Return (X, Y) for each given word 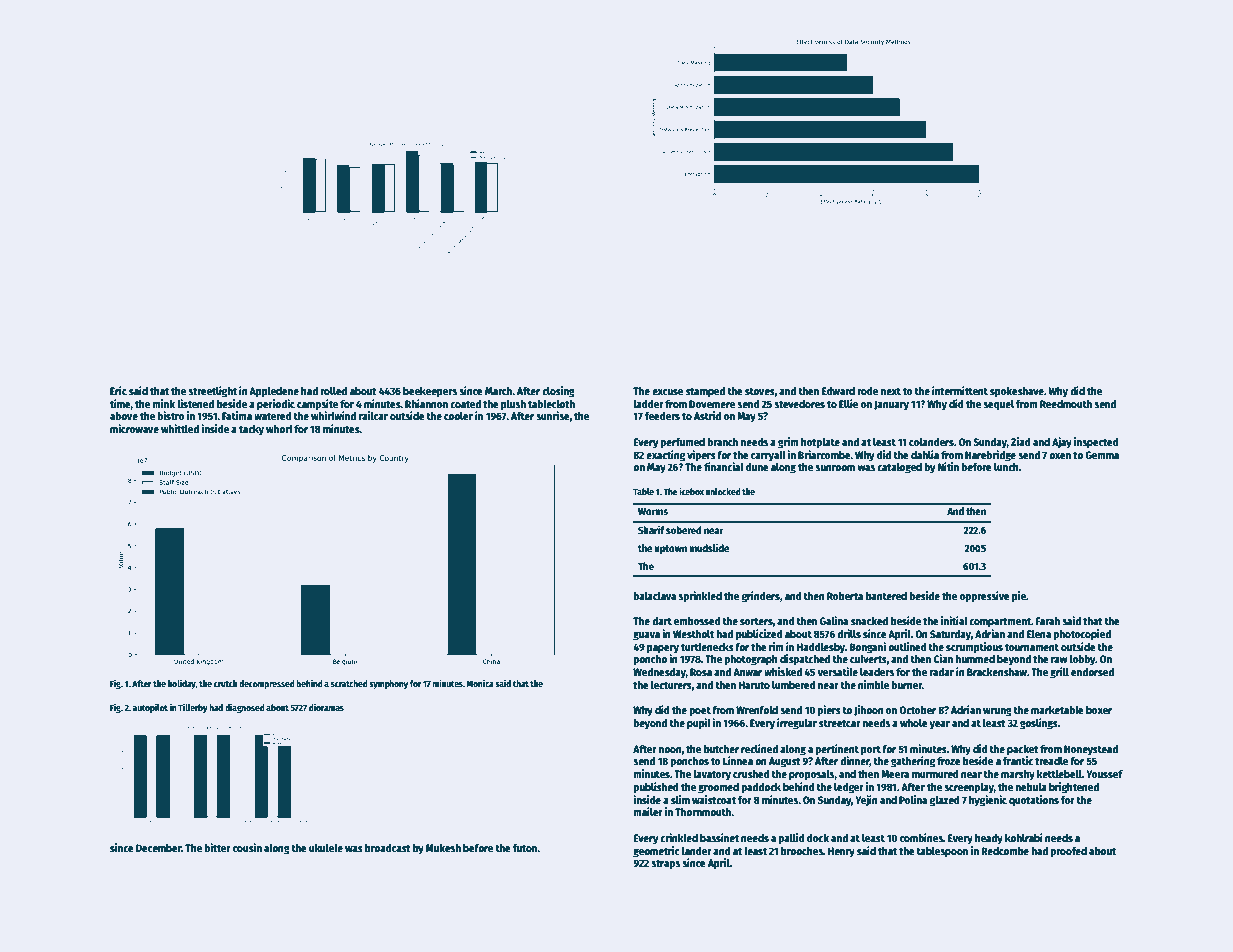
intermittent (960, 390)
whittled (180, 428)
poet (700, 712)
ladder (648, 404)
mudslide (709, 547)
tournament (1032, 647)
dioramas (326, 707)
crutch (225, 683)
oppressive (985, 597)
